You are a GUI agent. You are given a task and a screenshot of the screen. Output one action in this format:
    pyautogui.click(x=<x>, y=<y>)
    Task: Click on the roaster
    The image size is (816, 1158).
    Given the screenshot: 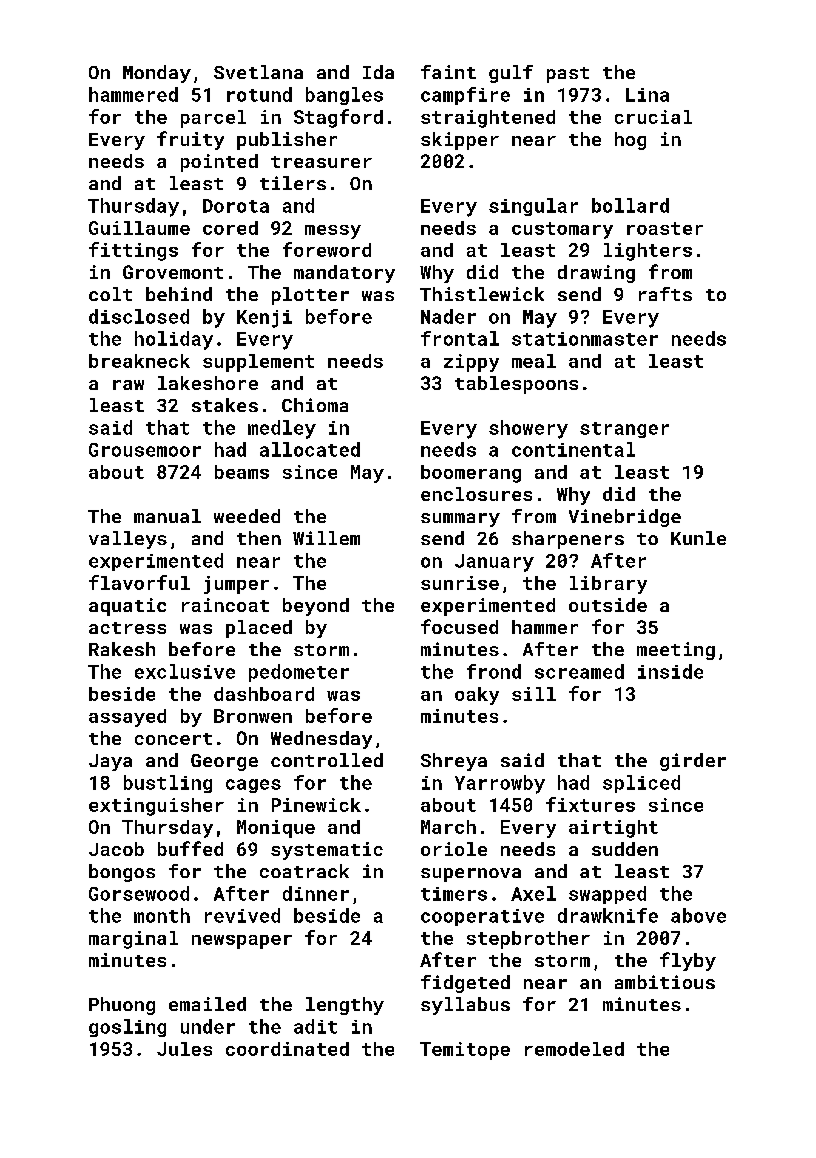 What is the action you would take?
    pyautogui.click(x=665, y=228)
